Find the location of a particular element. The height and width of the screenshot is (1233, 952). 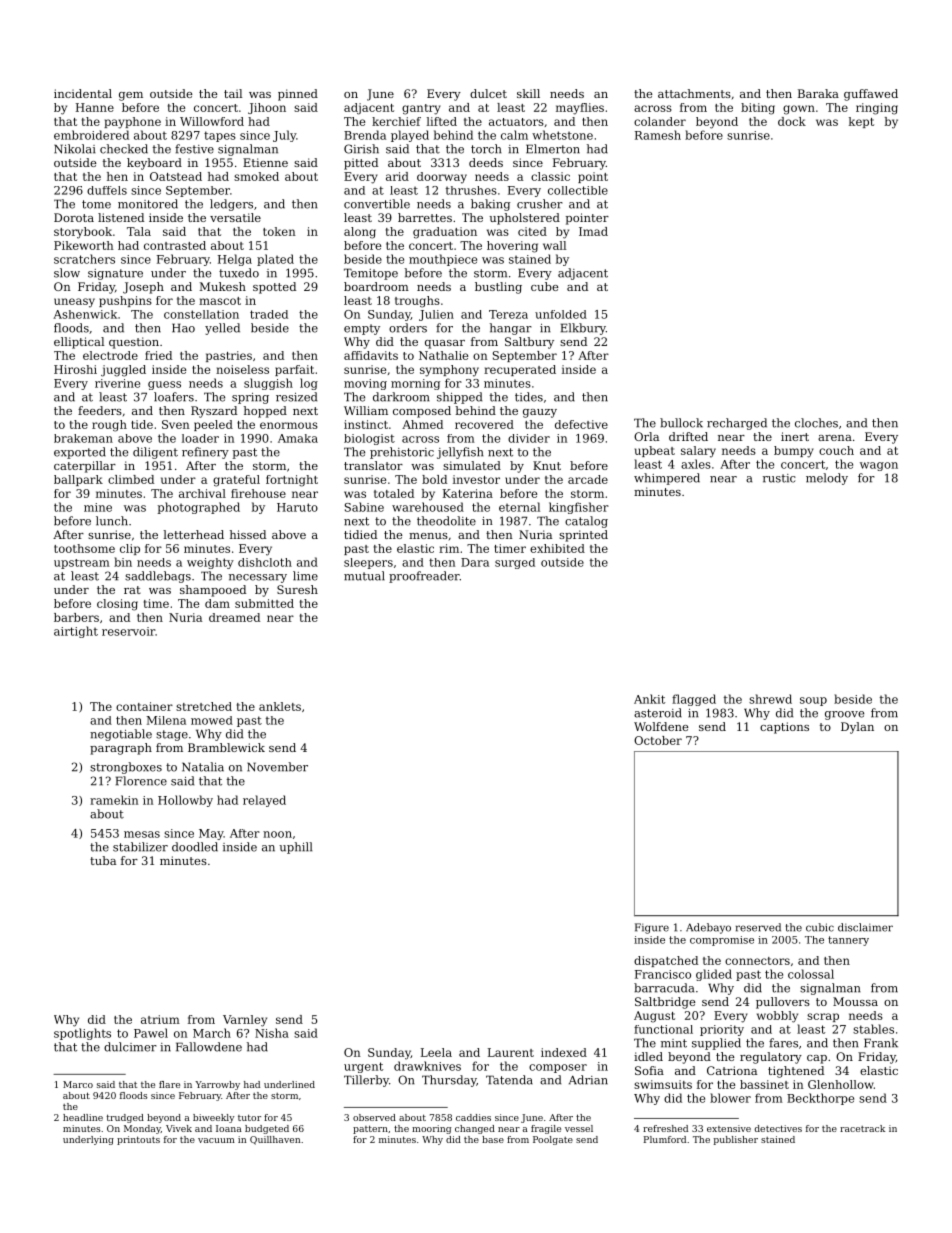

storybook is located at coordinates (83, 233).
